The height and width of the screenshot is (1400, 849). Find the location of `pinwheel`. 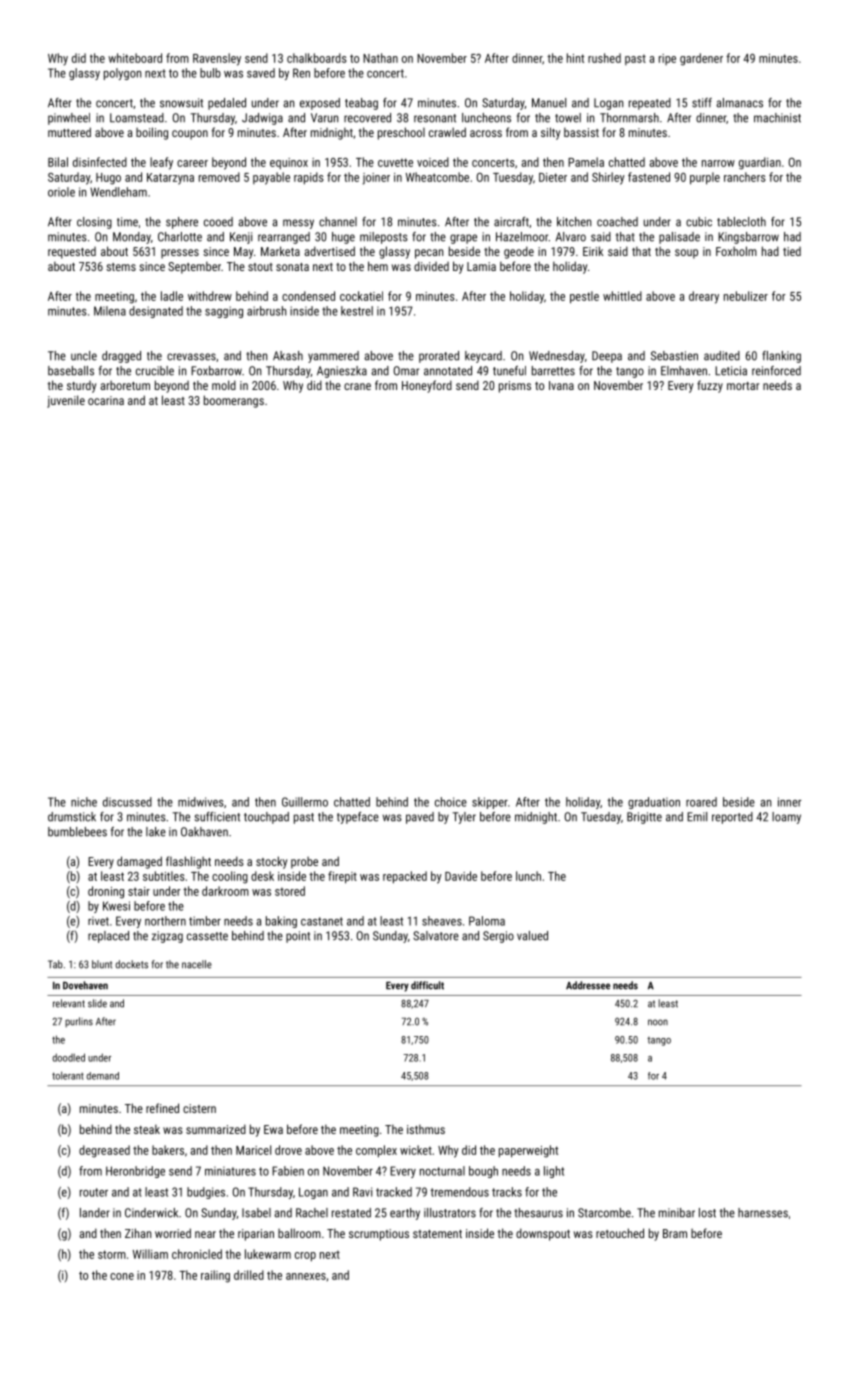

pinwheel is located at coordinates (69, 119).
